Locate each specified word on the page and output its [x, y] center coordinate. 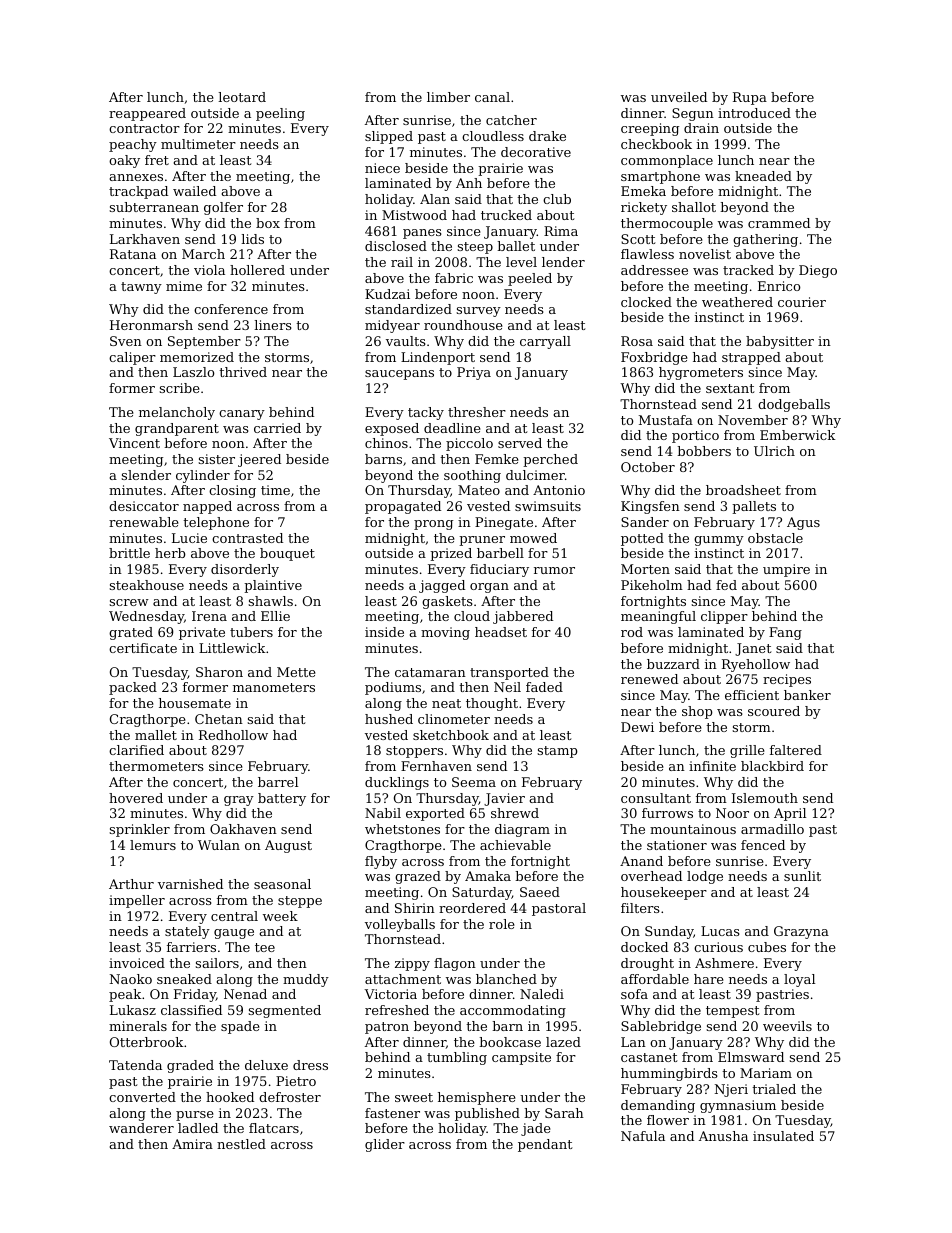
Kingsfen [650, 507]
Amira [192, 1144]
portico [695, 436]
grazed [418, 877]
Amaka [488, 876]
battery [282, 799]
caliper [132, 358]
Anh [469, 183]
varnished [190, 884]
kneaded [763, 176]
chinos [386, 443]
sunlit [802, 876]
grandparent [177, 429]
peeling [280, 114]
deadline [452, 428]
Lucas [720, 931]
